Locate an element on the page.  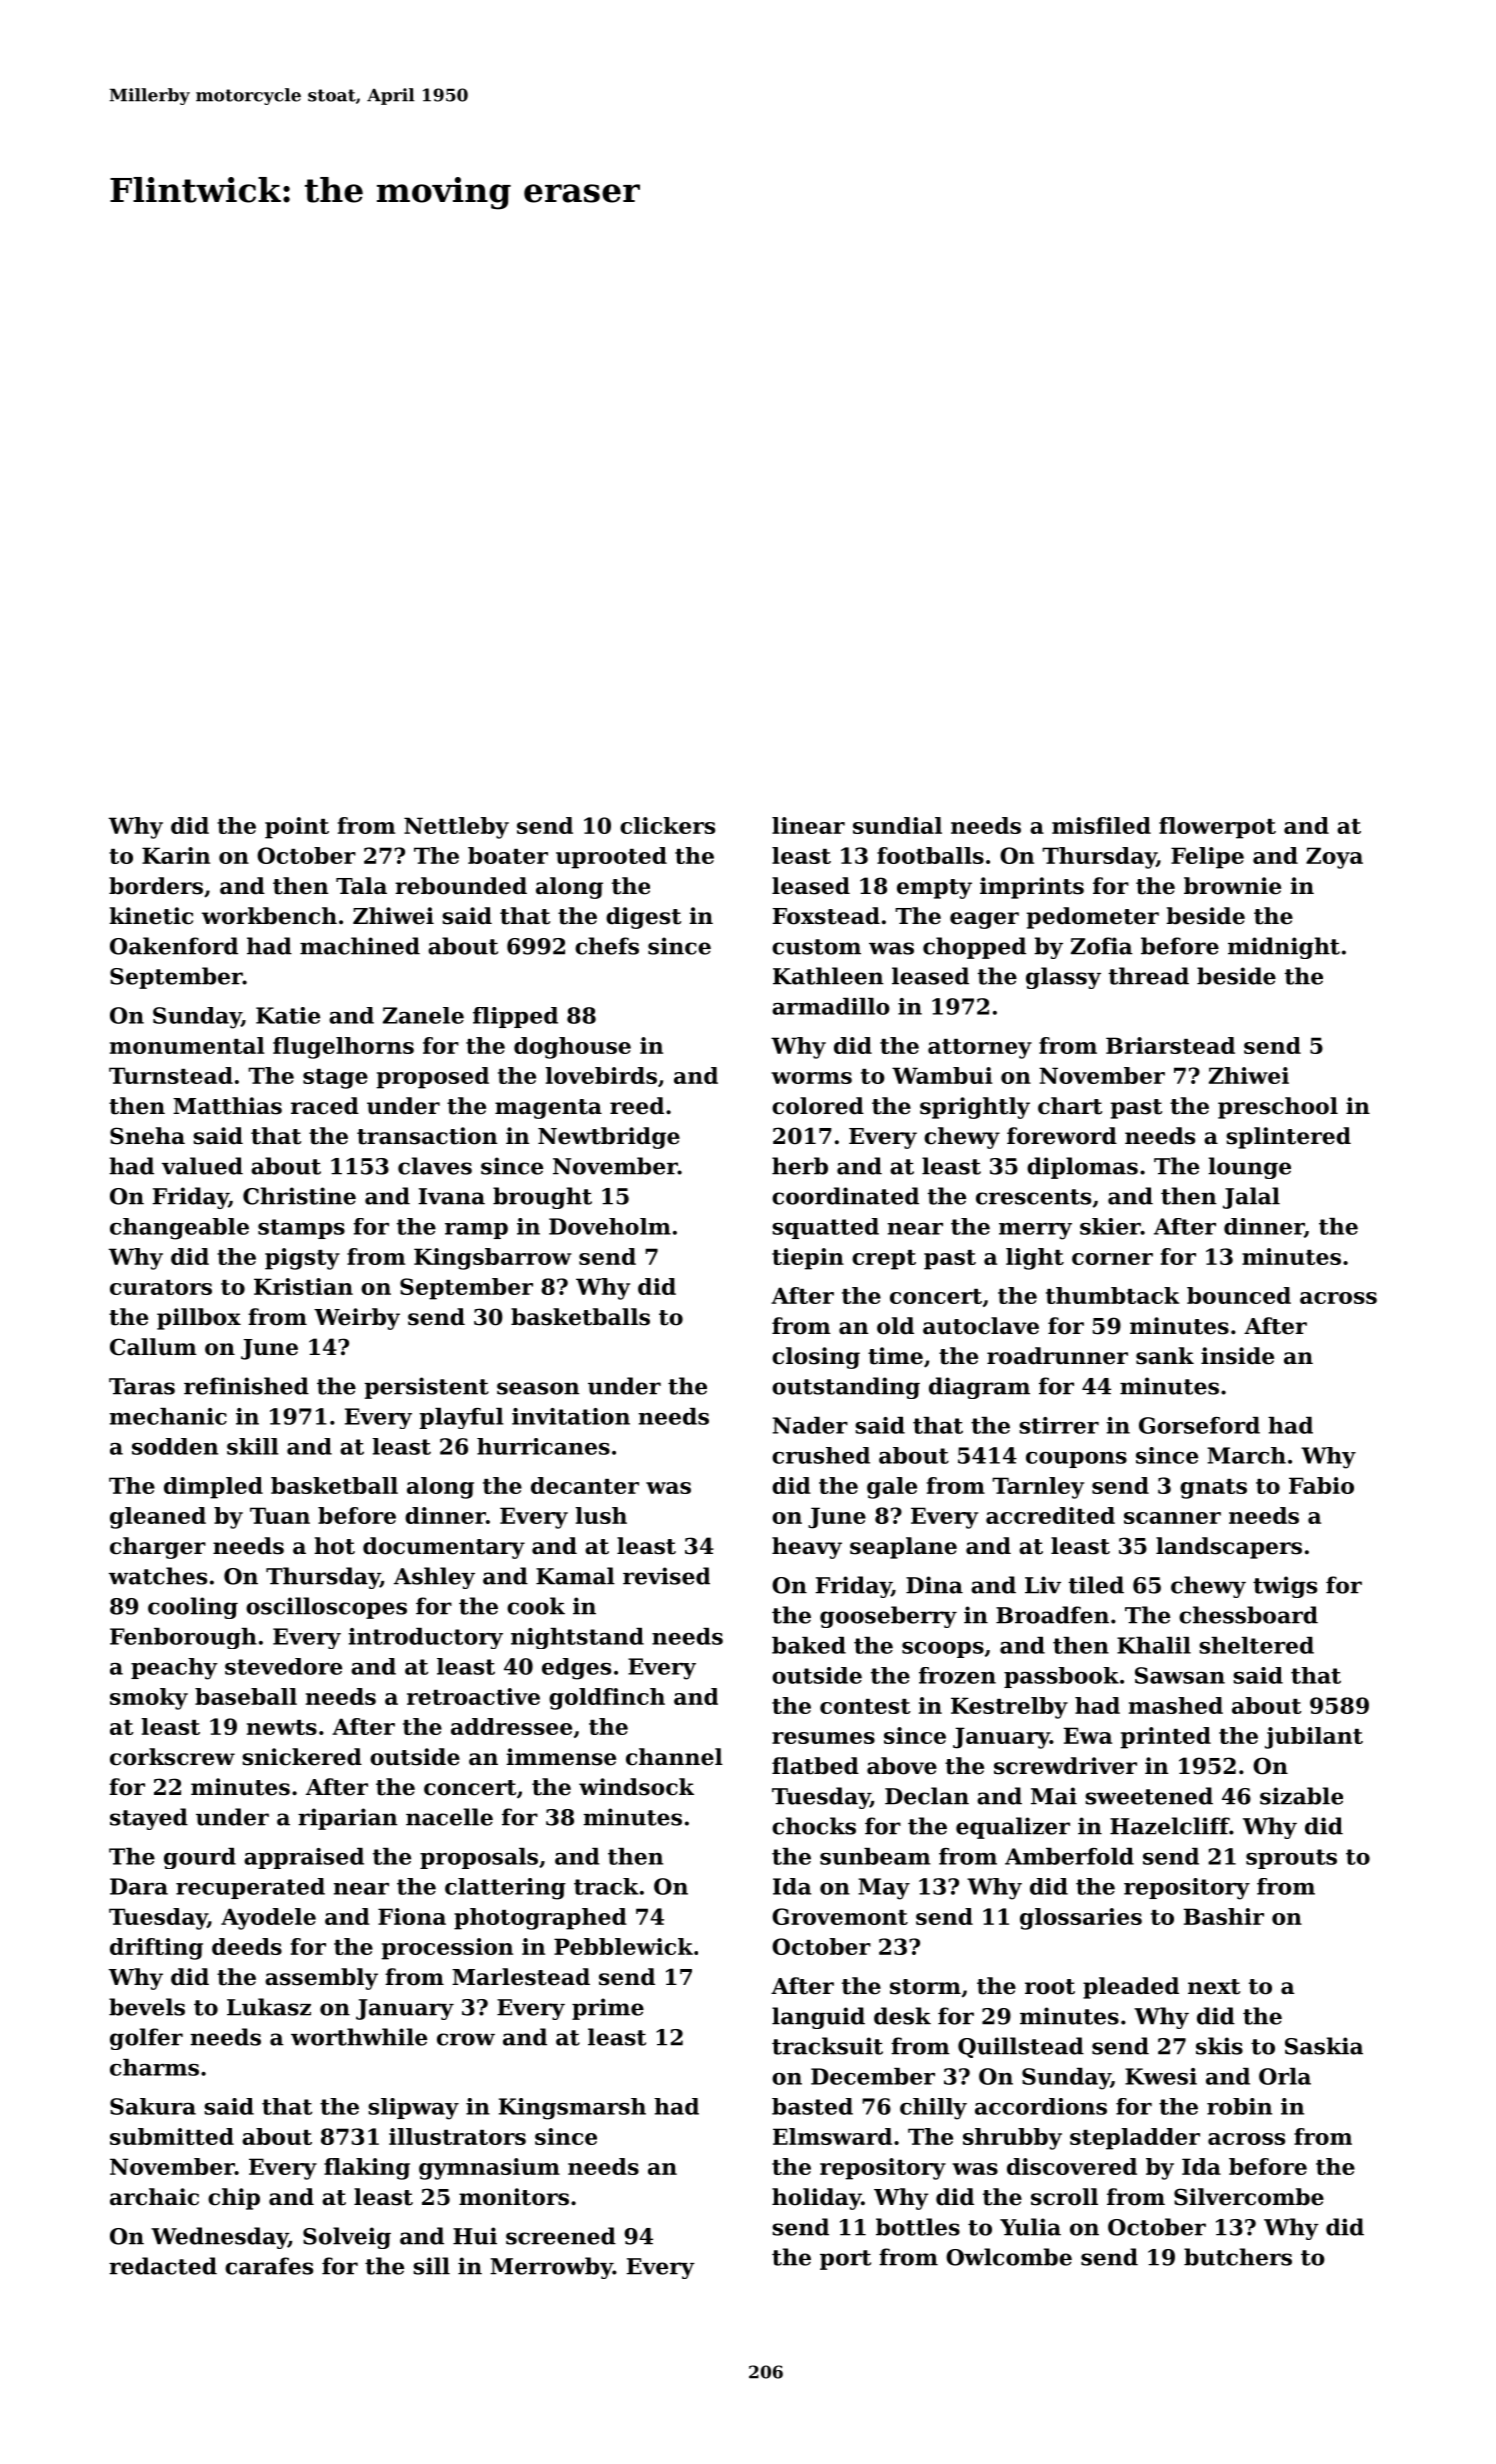
flowerpot is located at coordinates (1217, 828).
